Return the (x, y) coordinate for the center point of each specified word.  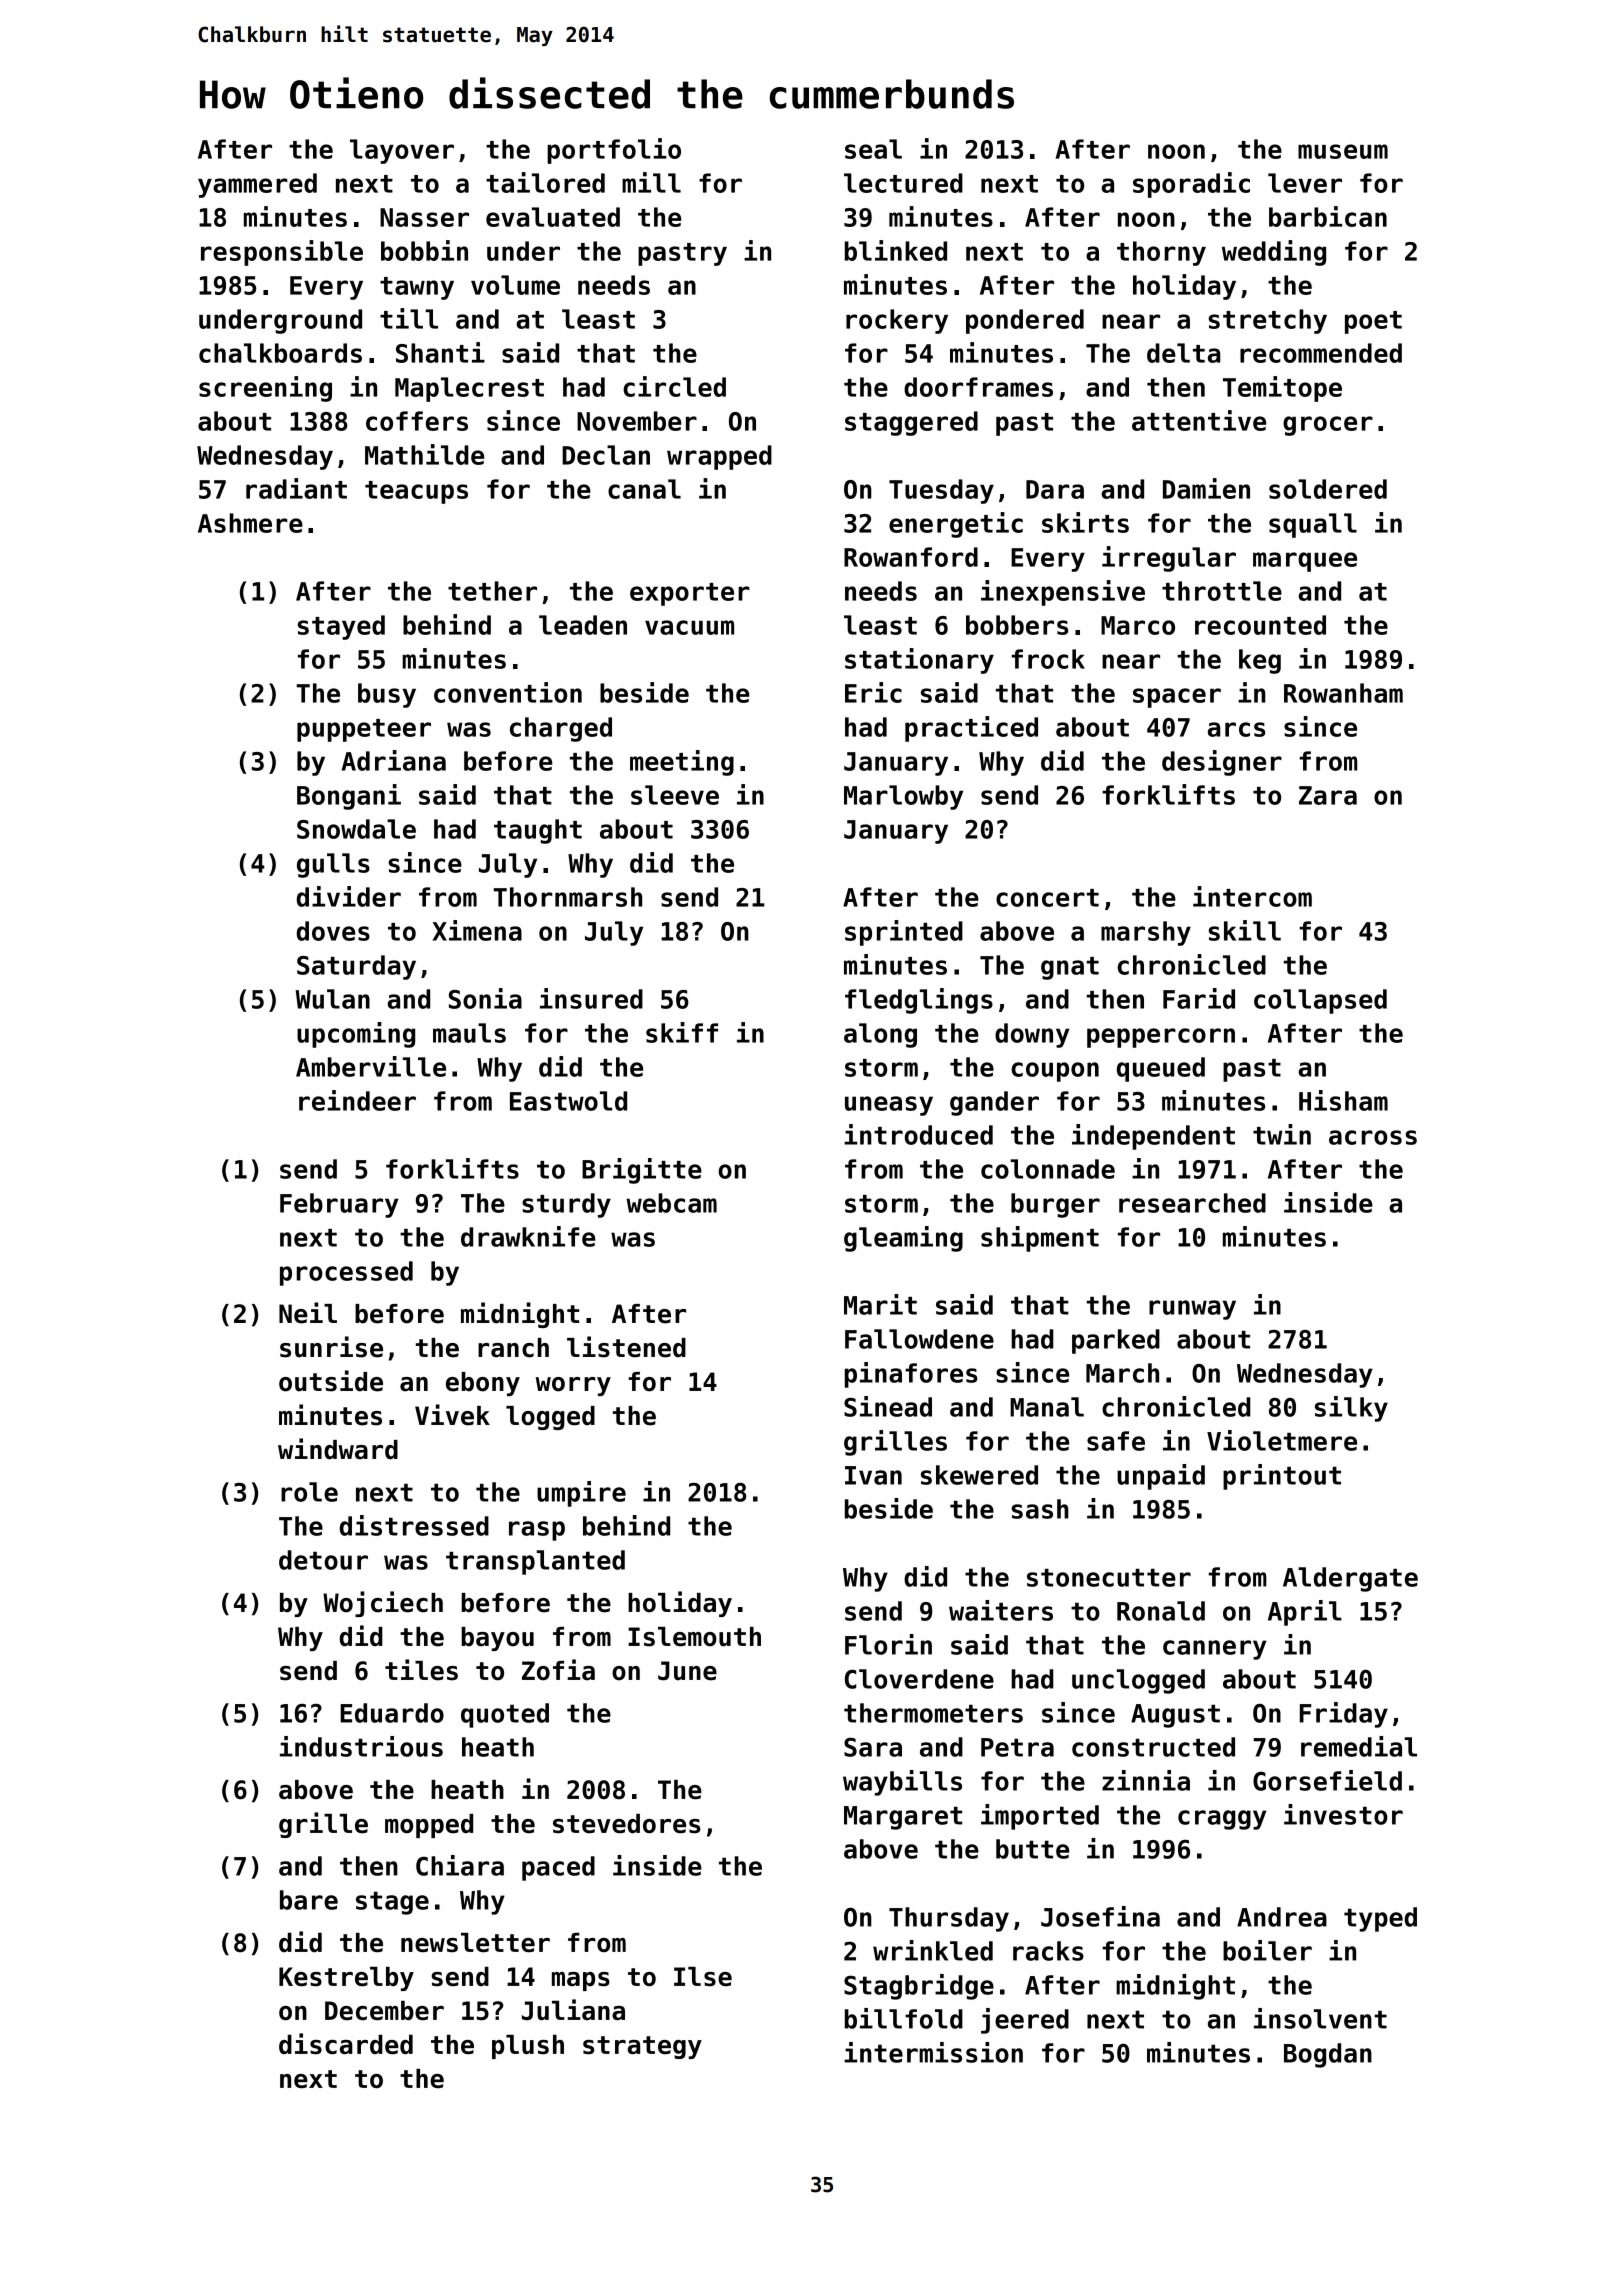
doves (333, 931)
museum (1343, 151)
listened (626, 1347)
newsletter (475, 1943)
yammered (257, 185)
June (687, 1671)
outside (331, 1381)
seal (873, 149)
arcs (1236, 729)
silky (1351, 1409)
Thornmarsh (568, 897)
